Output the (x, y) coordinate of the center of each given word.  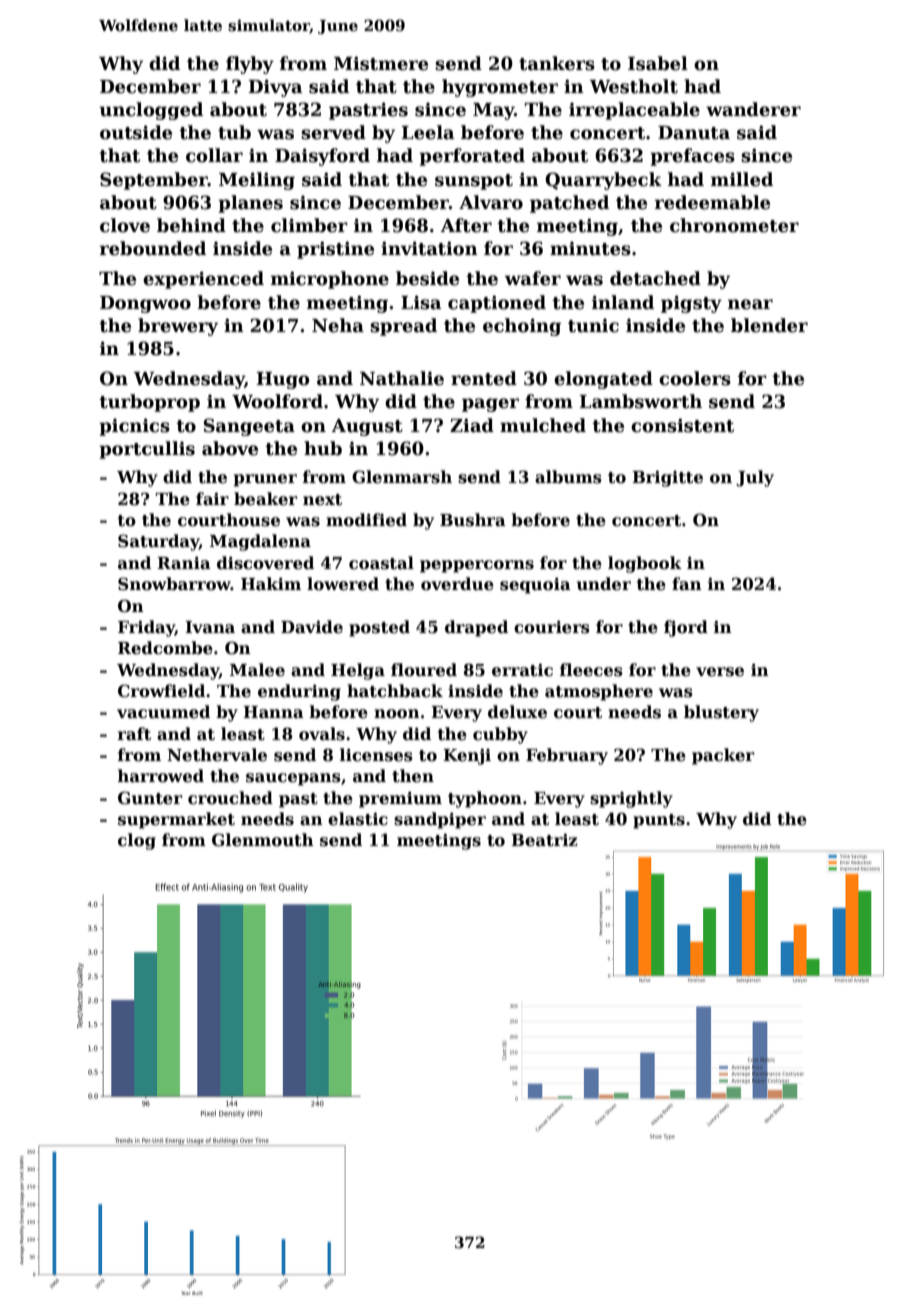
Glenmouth (263, 840)
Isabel (658, 63)
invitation (429, 248)
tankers (557, 63)
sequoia (535, 586)
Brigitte (667, 478)
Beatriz (544, 840)
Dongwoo (145, 304)
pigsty (691, 304)
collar (214, 155)
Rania (184, 563)
